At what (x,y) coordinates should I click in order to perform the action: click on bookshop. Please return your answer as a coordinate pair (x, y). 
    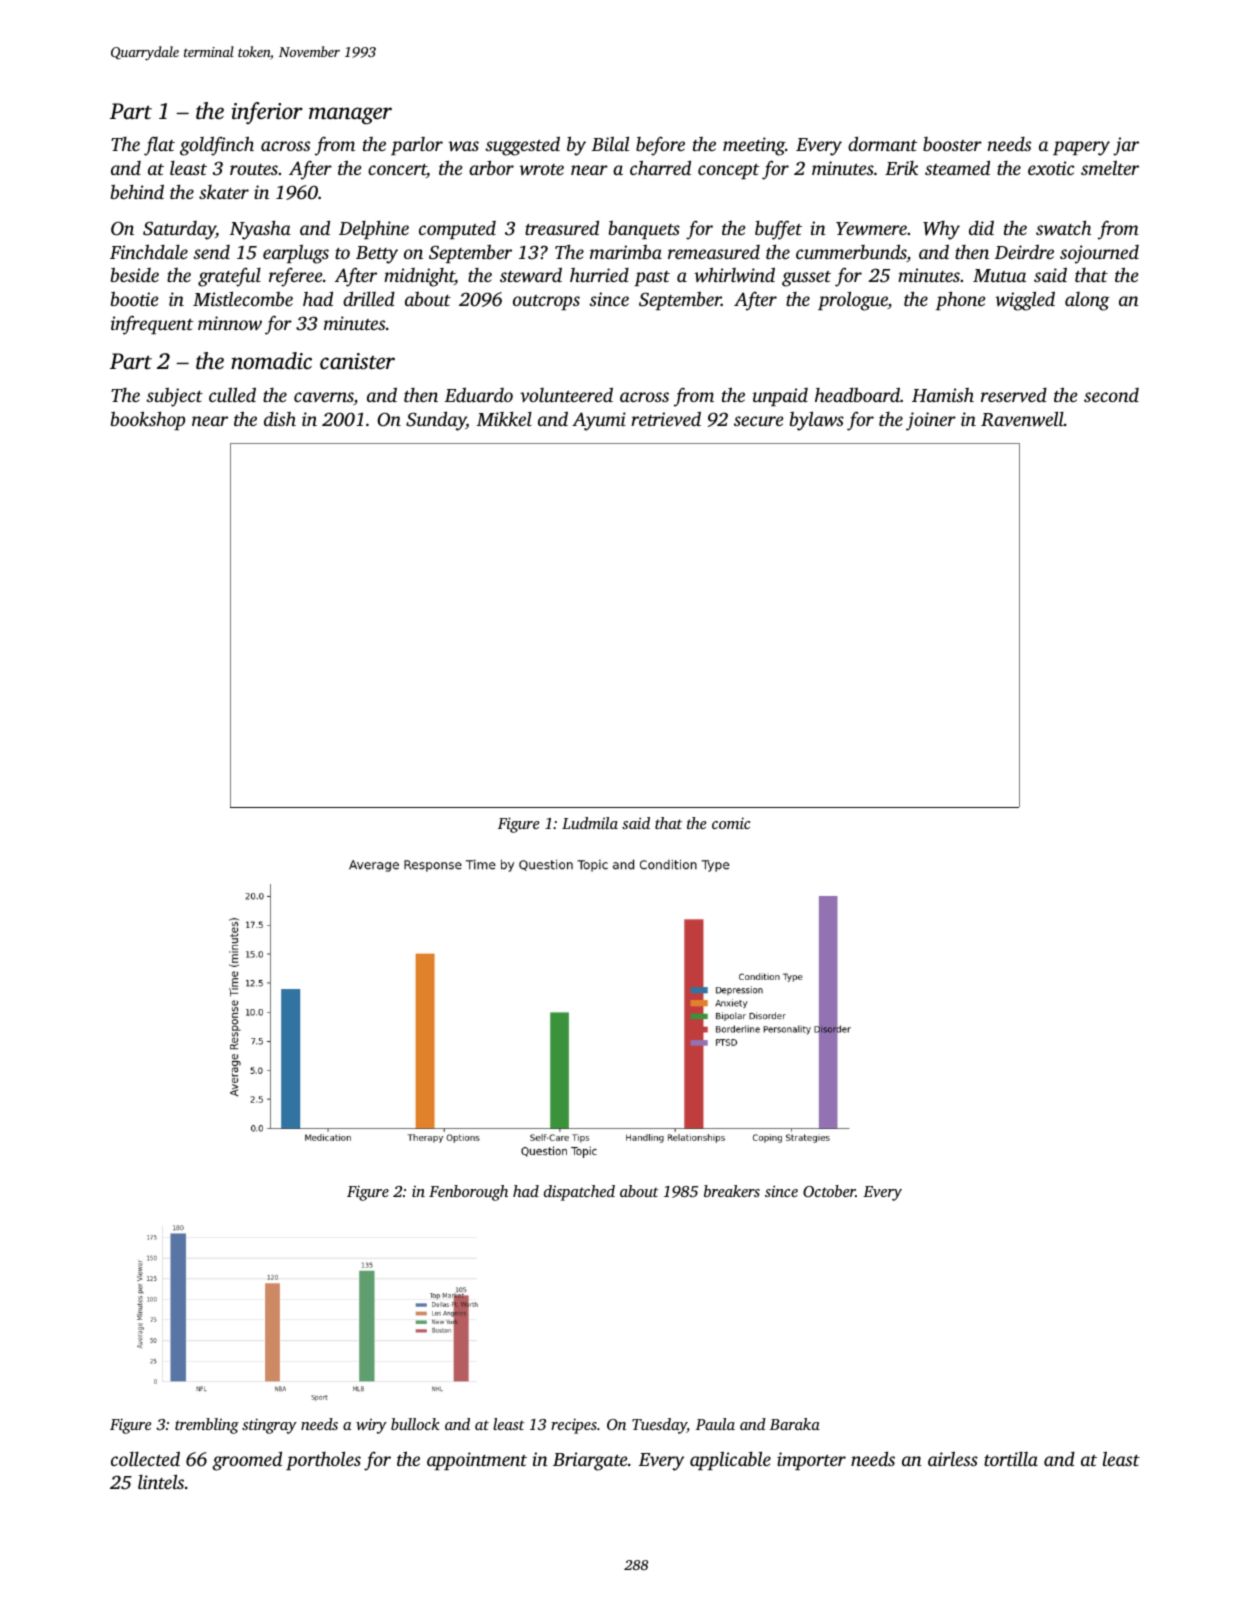
    Looking at the image, I should click on (147, 420).
